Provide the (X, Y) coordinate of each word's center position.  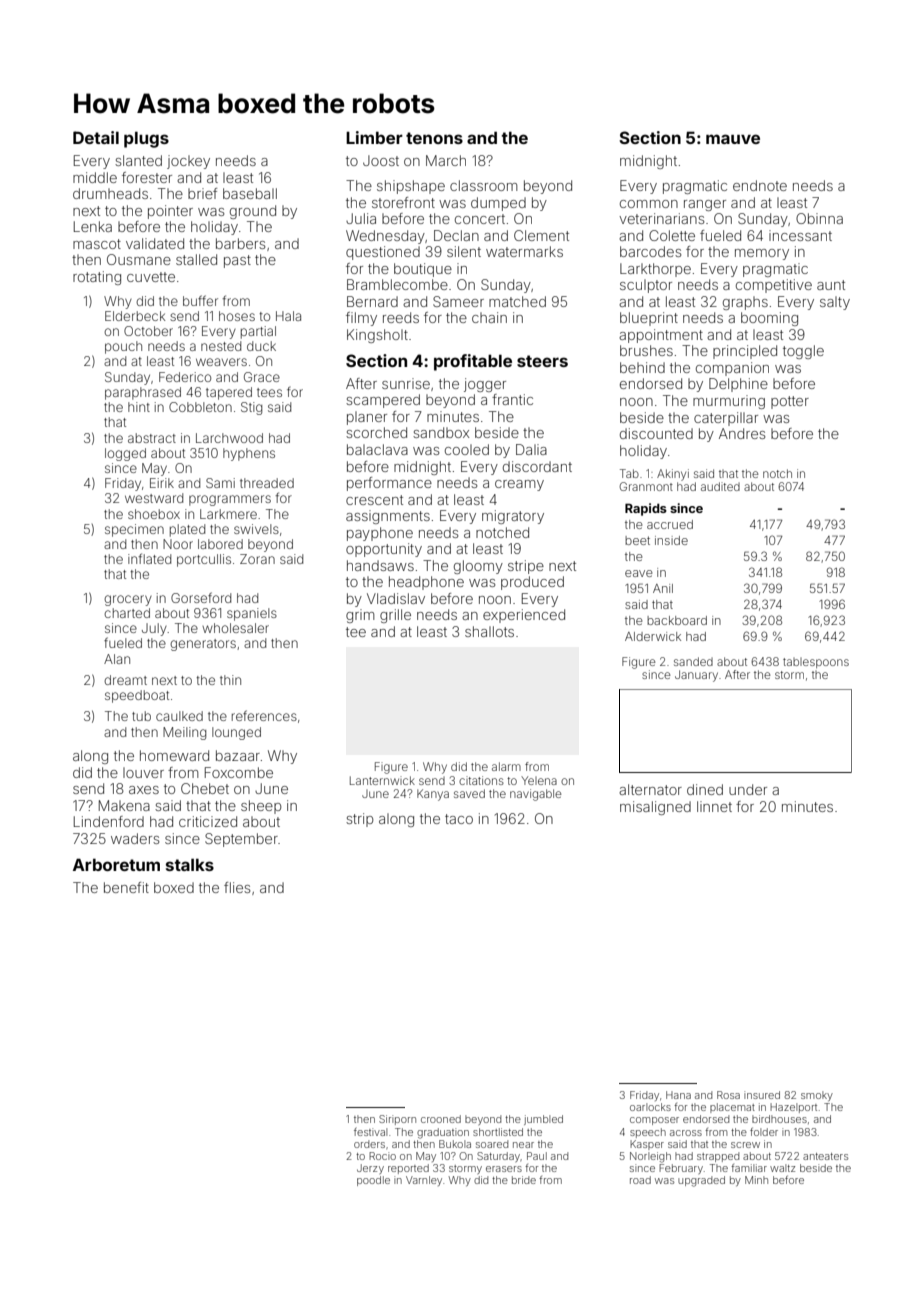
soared (492, 1144)
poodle (373, 1181)
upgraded (701, 1181)
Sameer (458, 301)
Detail (96, 137)
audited (720, 486)
